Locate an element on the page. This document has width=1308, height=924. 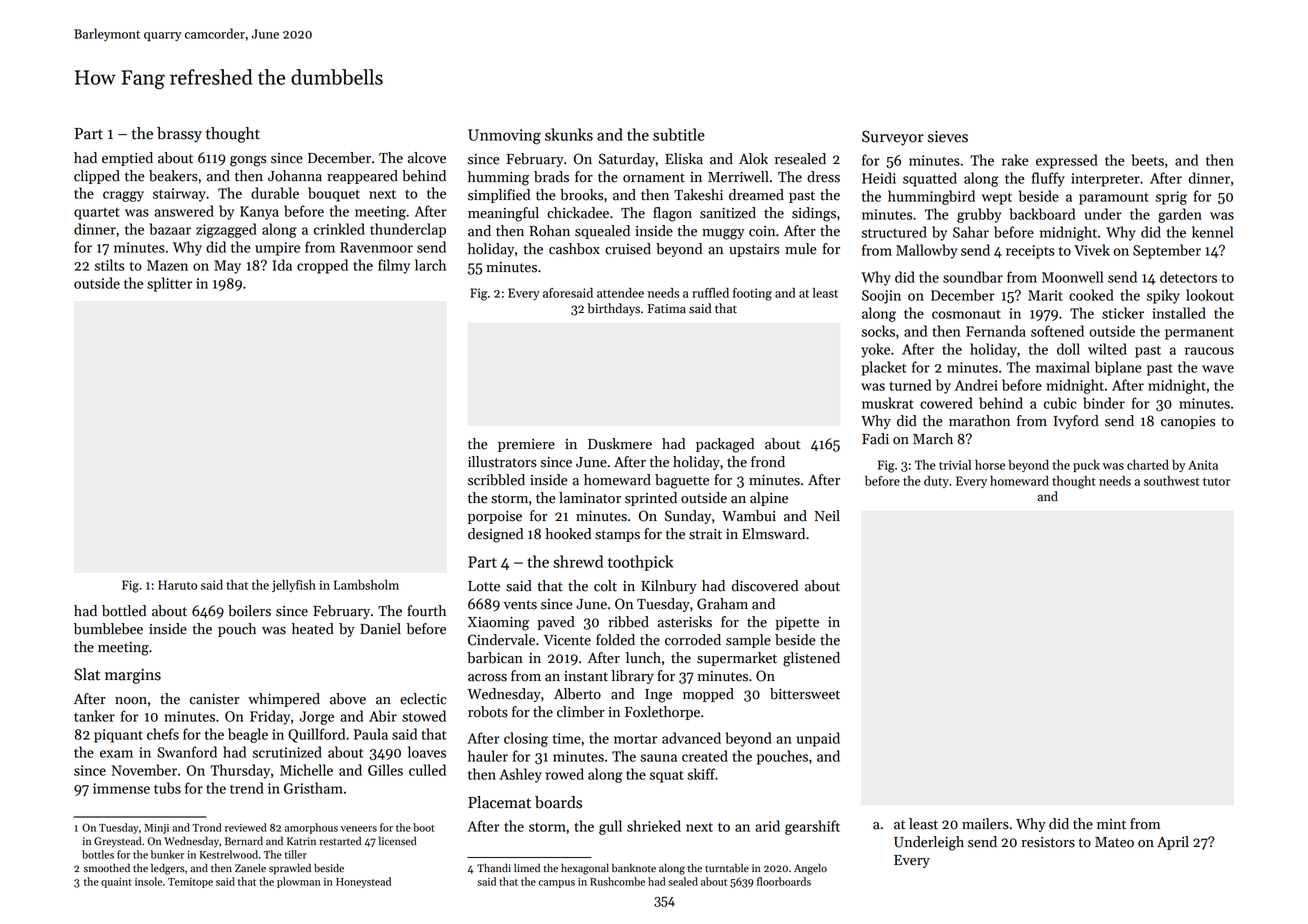
Kilnbury is located at coordinates (669, 587).
